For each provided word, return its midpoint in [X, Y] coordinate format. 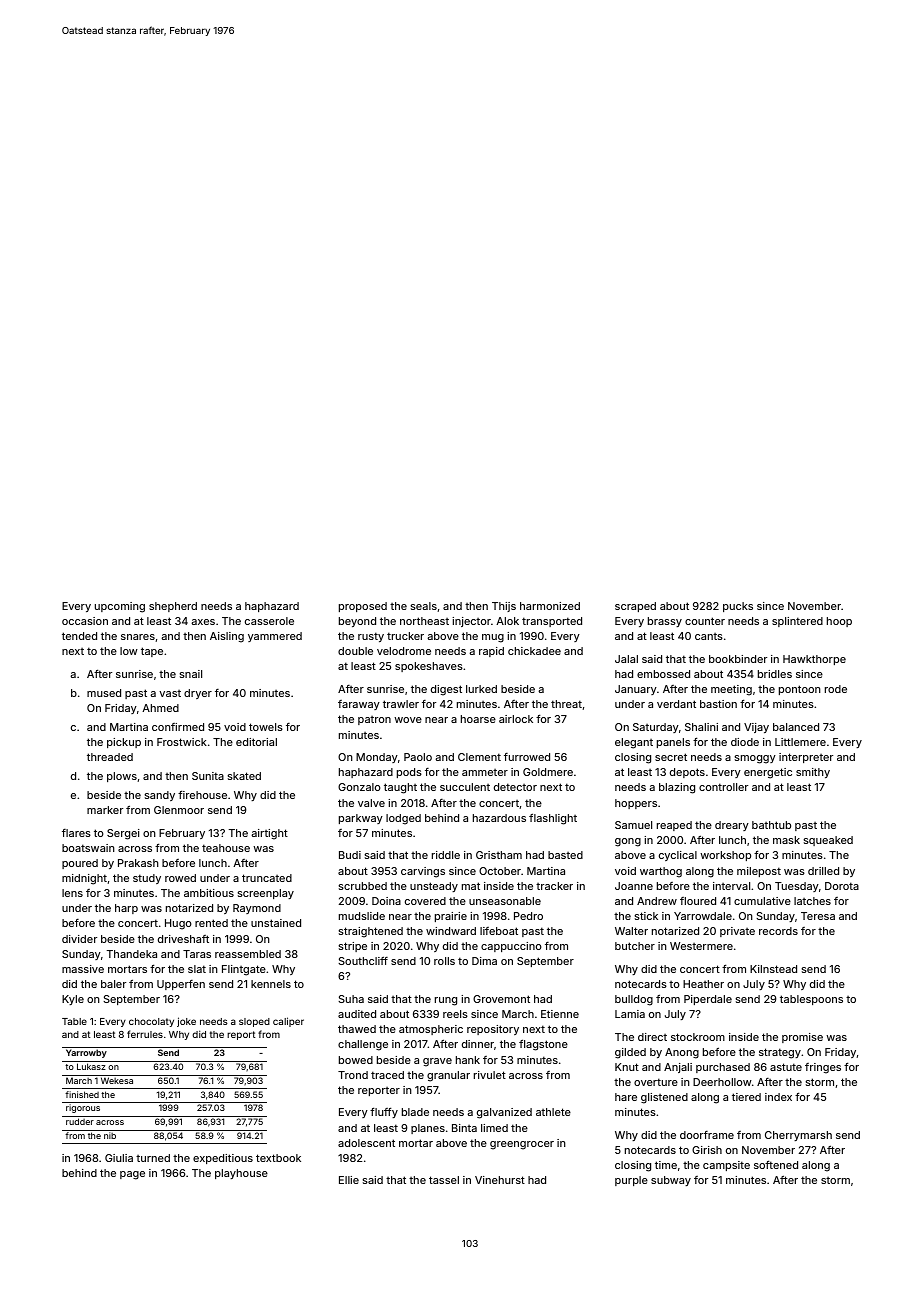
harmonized [550, 606]
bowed [356, 1060]
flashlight [553, 819]
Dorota [842, 886]
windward [451, 931]
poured [80, 864]
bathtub [771, 825]
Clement [479, 757]
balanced [796, 727]
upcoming [120, 607]
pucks [738, 607]
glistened [664, 1098]
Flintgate [244, 970]
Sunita [208, 776]
